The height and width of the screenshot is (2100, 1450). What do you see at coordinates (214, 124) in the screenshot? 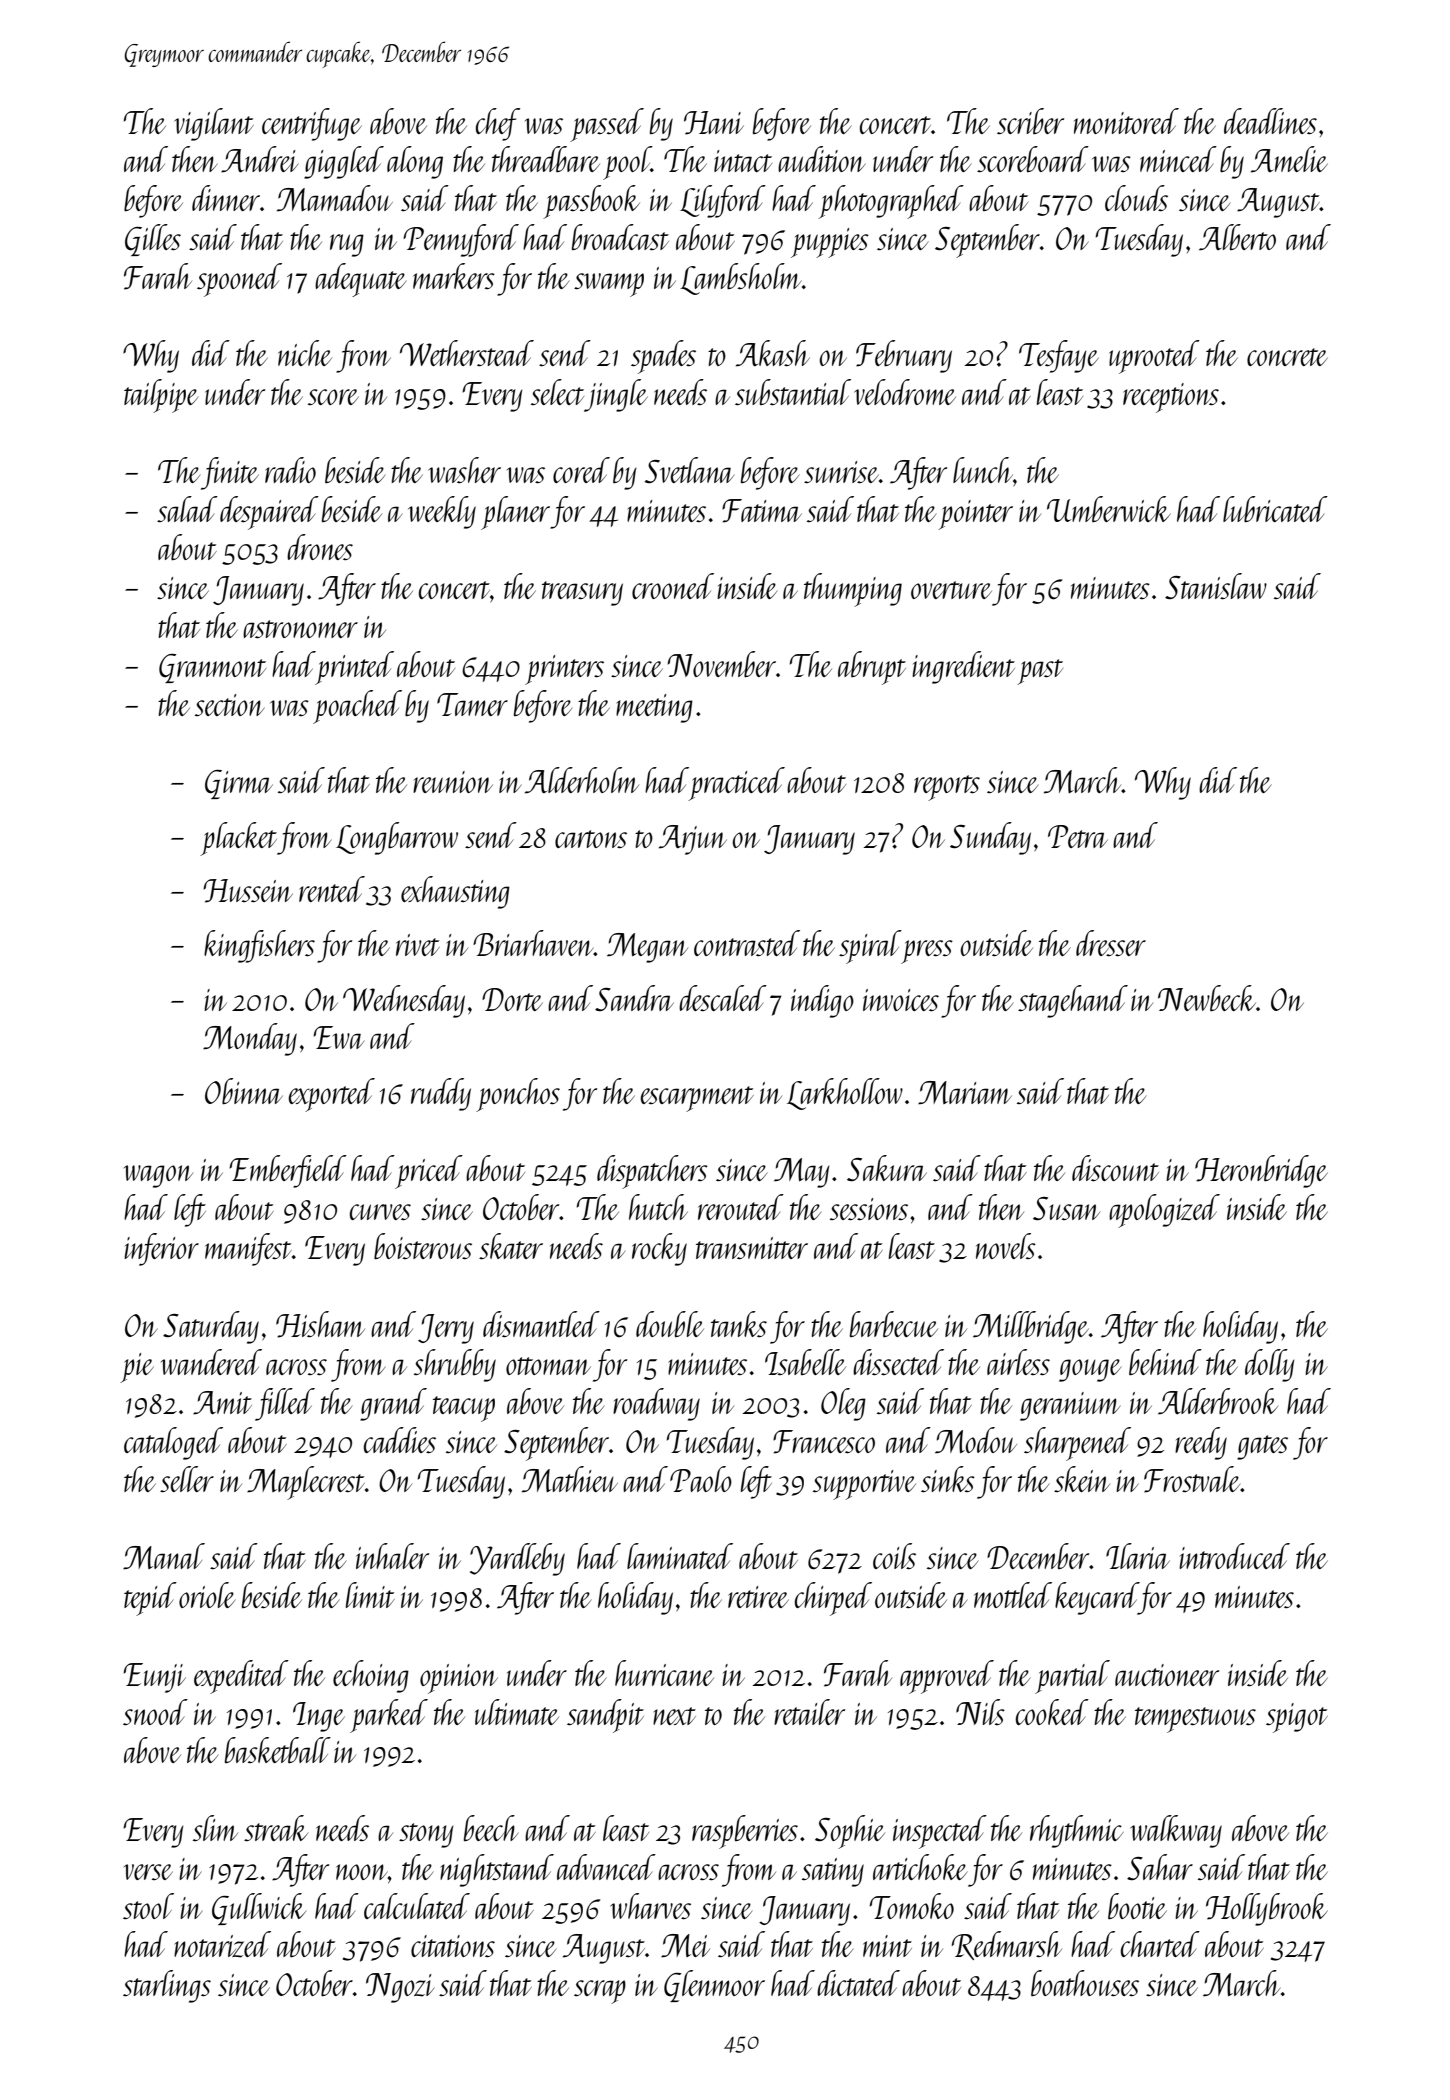
I see `vigilant` at bounding box center [214, 124].
